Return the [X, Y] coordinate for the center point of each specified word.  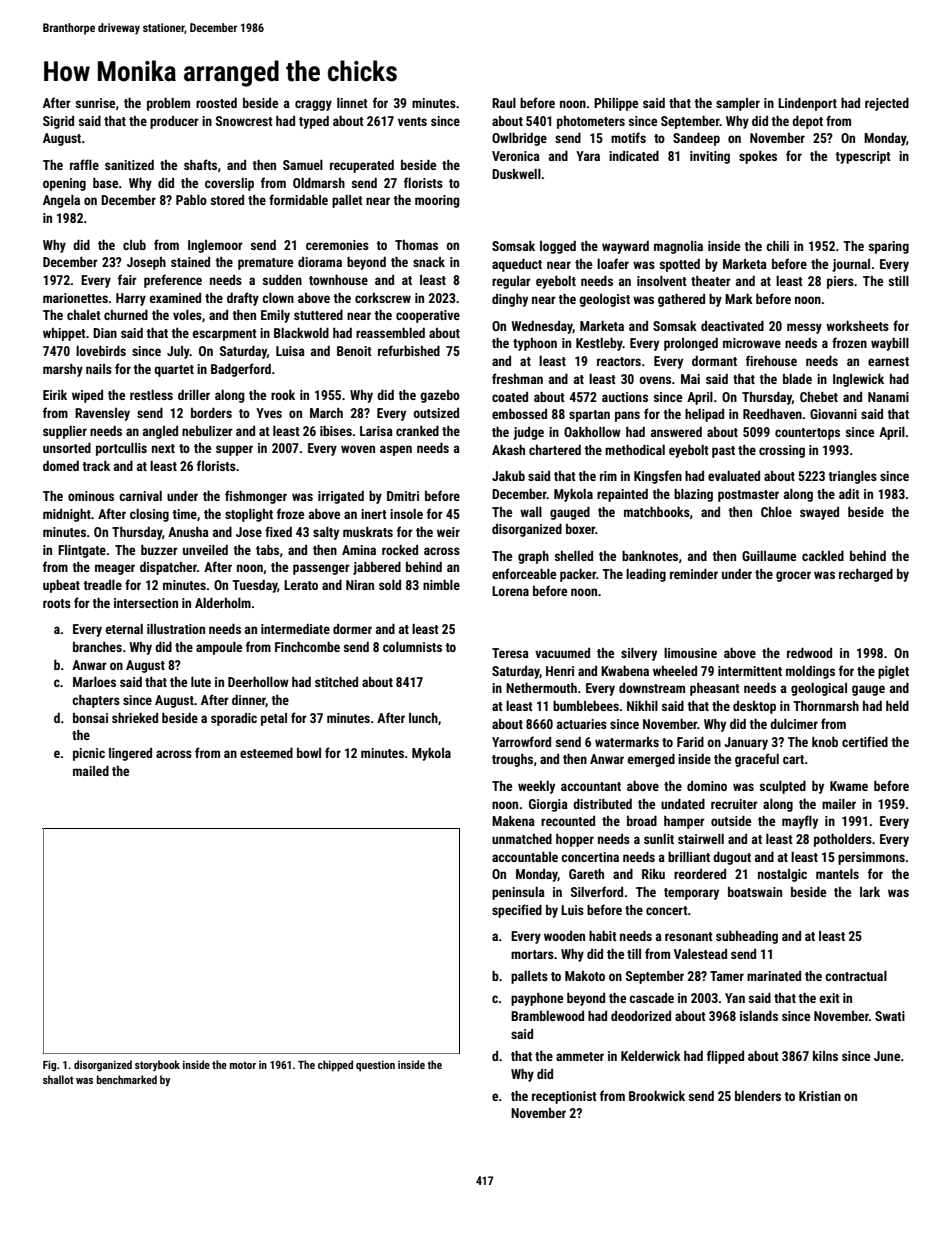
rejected [887, 104]
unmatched [522, 839]
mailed [91, 771]
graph [533, 557]
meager [115, 569]
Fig [49, 1066]
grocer [793, 576]
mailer [839, 804]
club [134, 245]
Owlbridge [519, 139]
